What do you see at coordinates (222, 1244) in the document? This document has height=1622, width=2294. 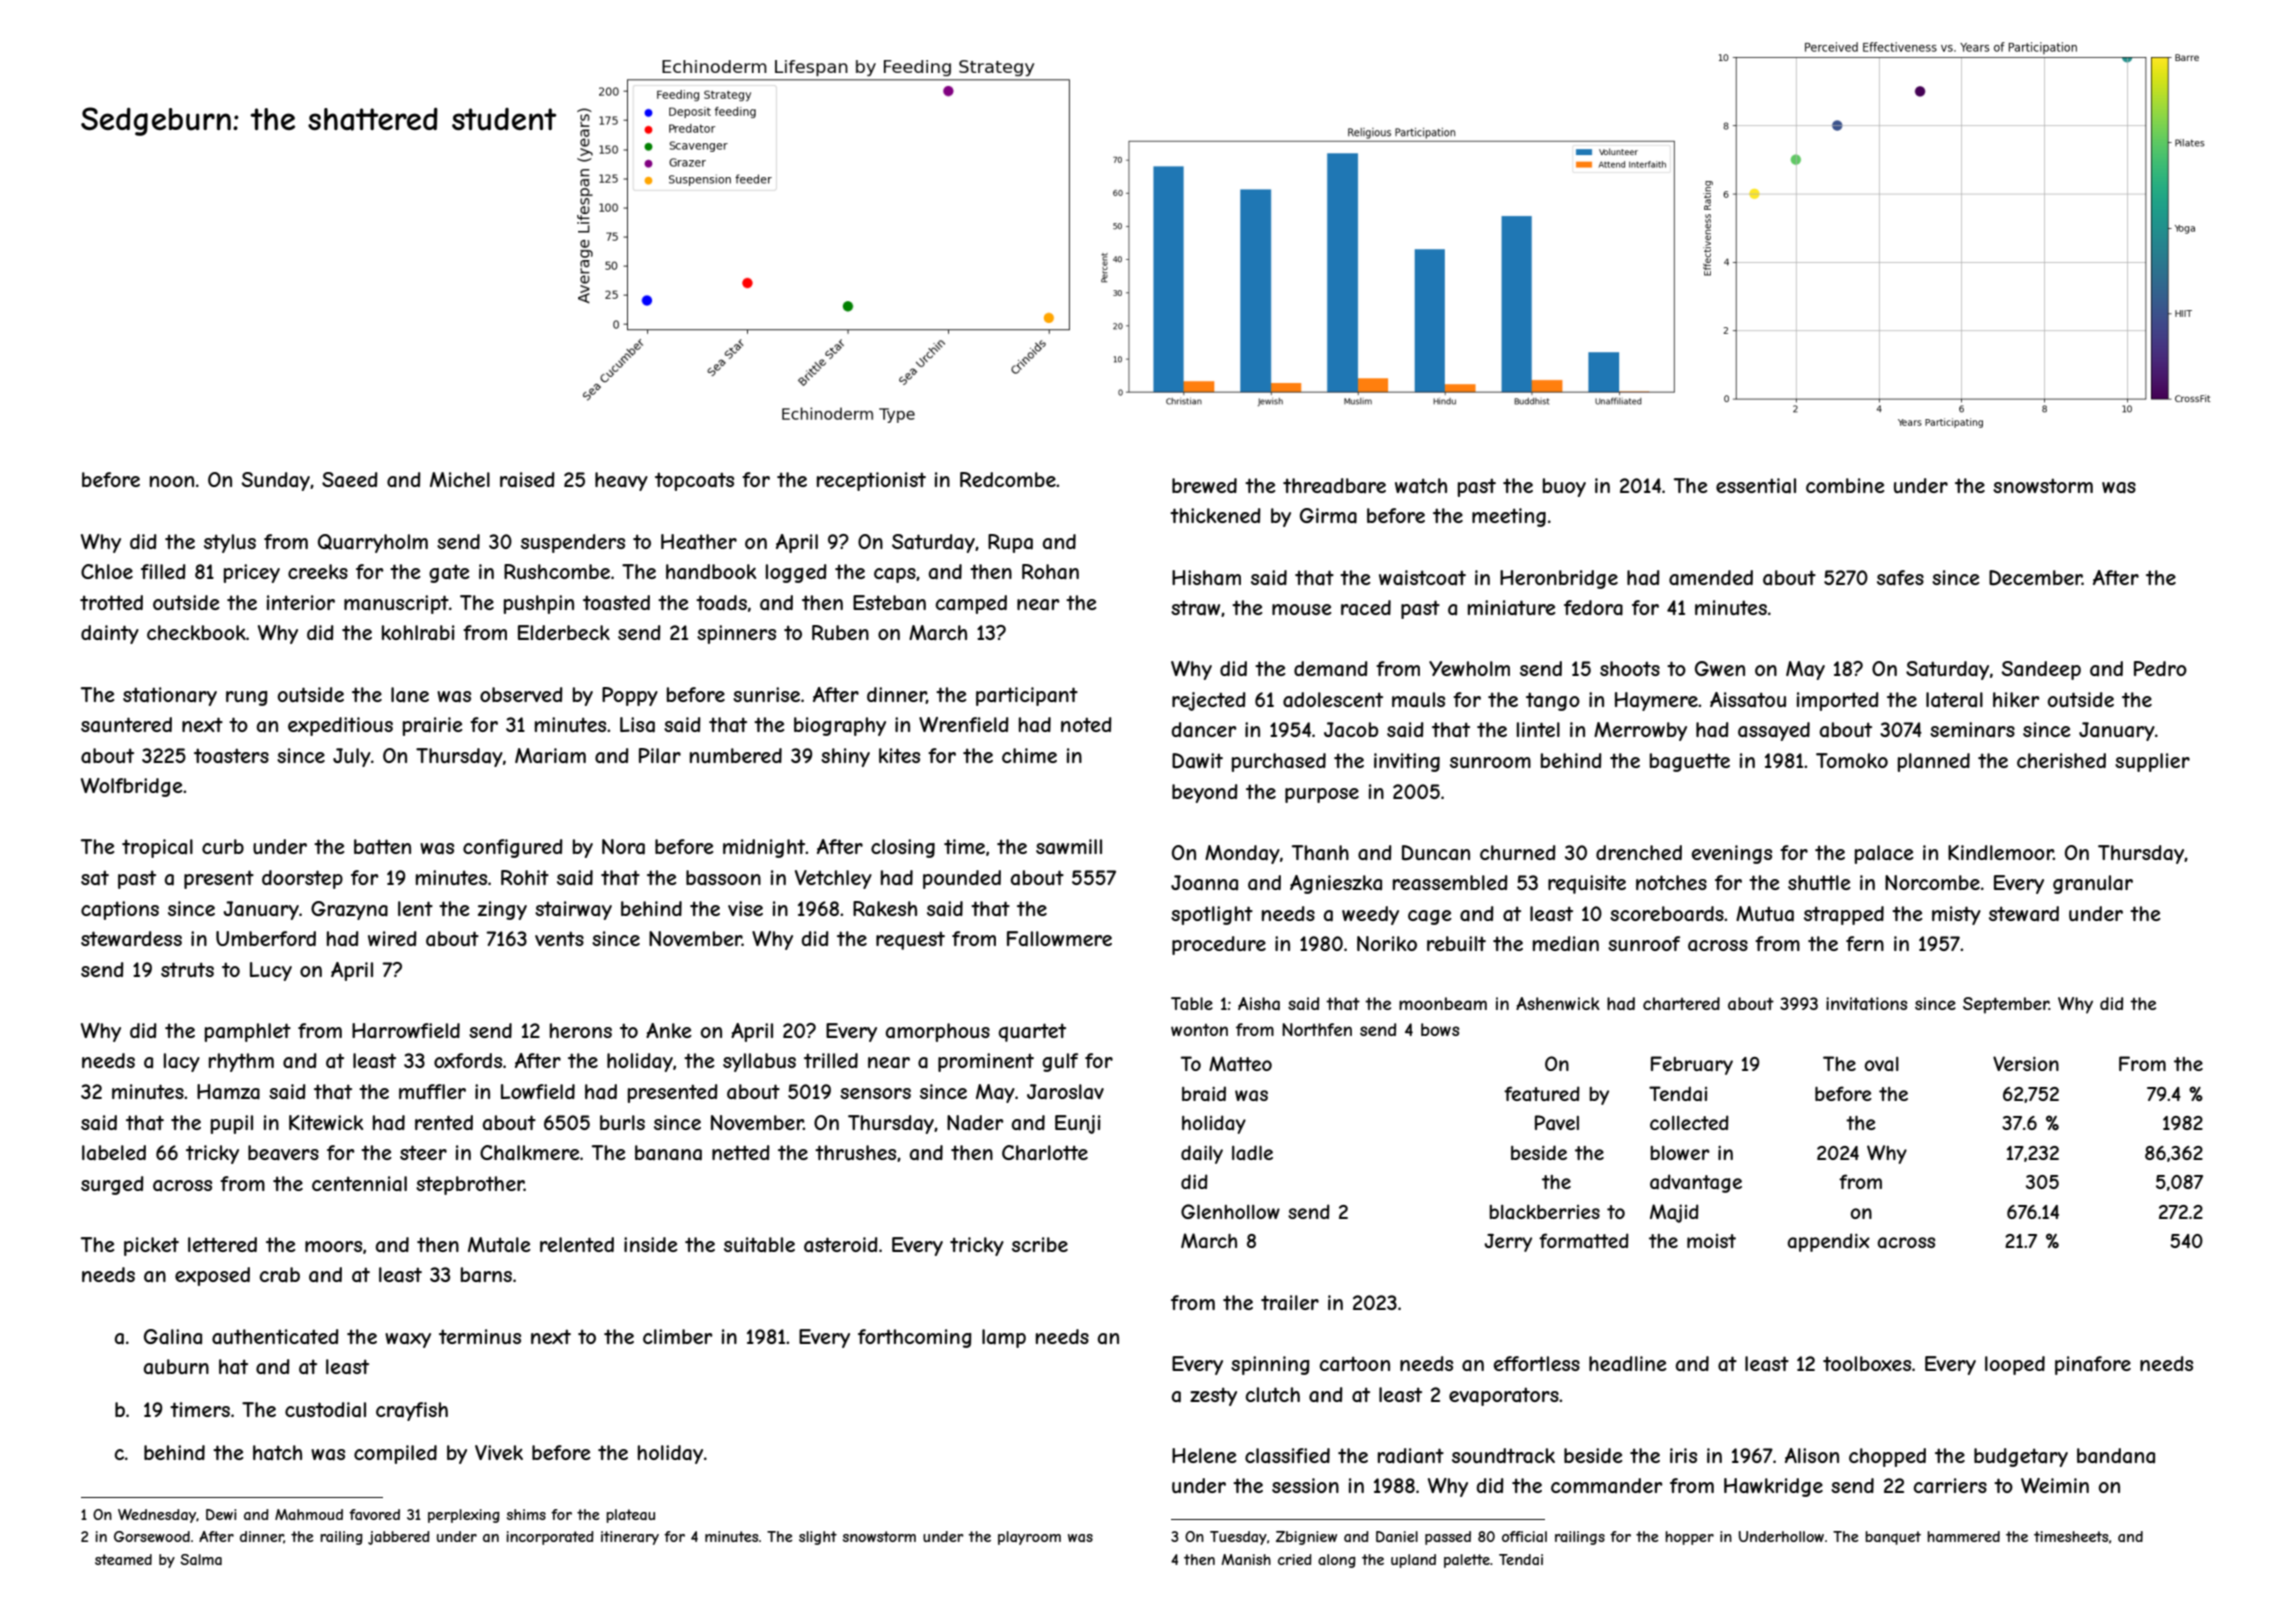 I see `lettered` at bounding box center [222, 1244].
